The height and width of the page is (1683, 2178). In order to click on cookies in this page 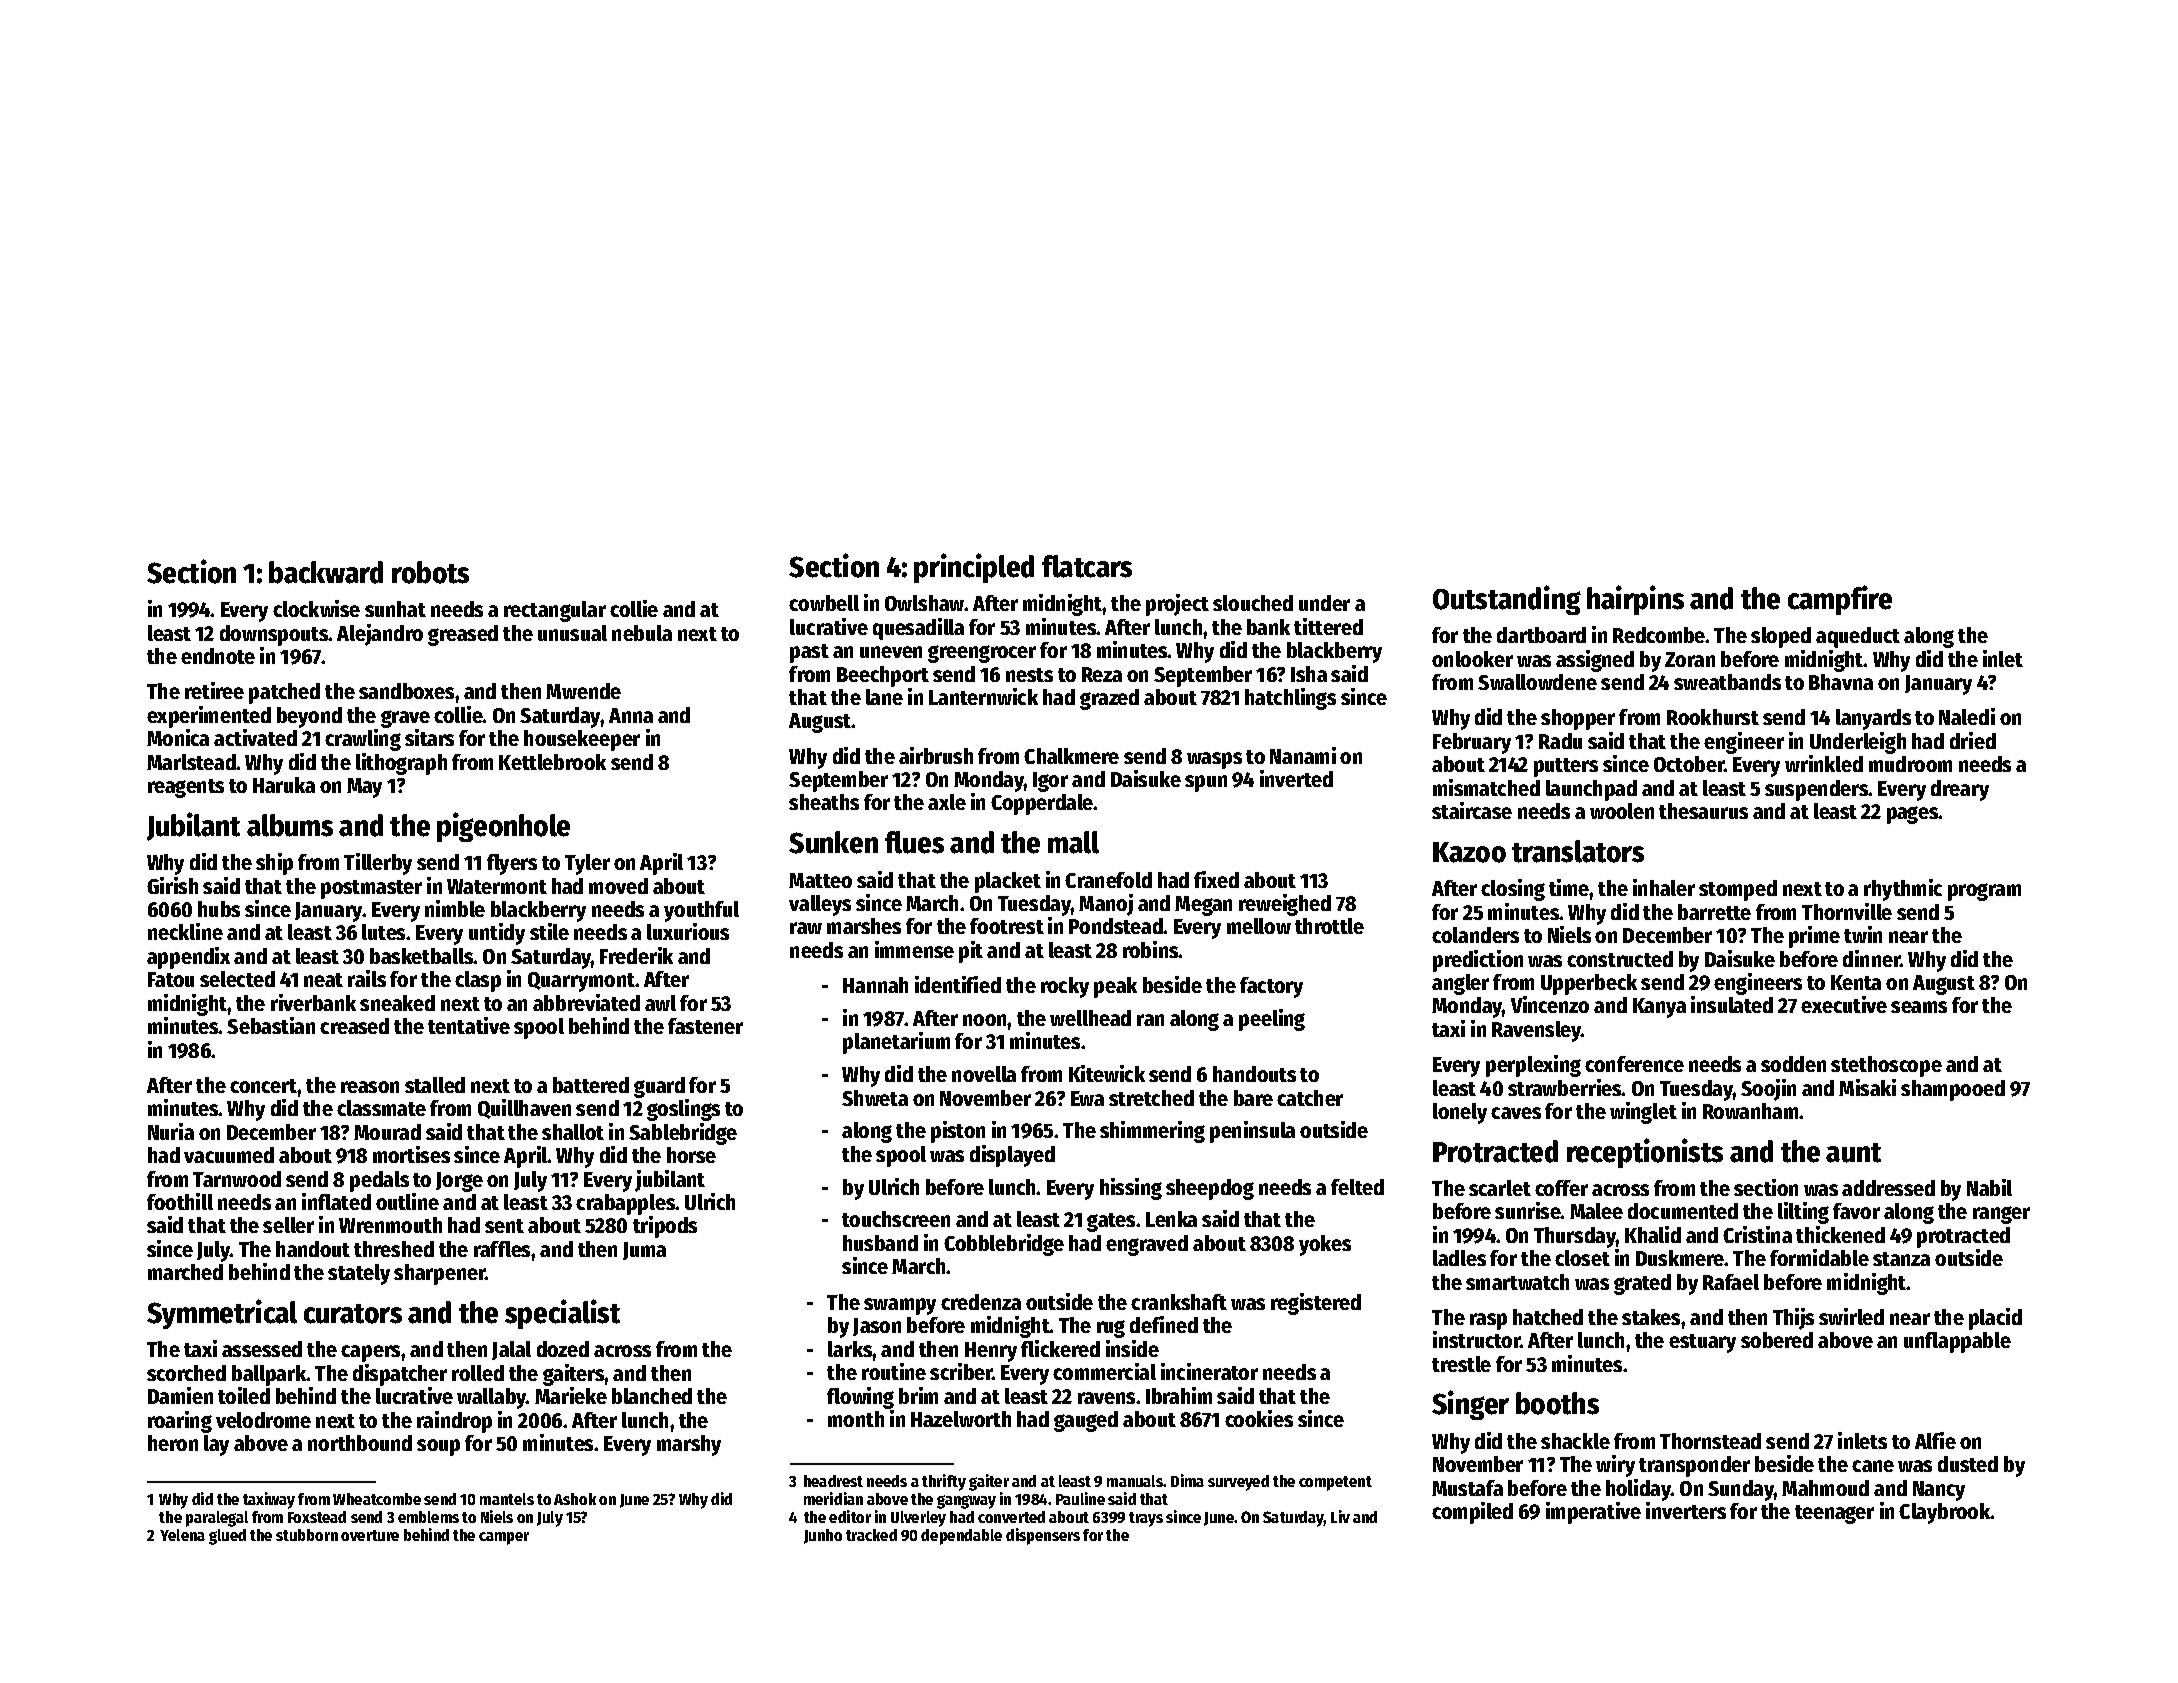, I will do `click(1259, 1418)`.
